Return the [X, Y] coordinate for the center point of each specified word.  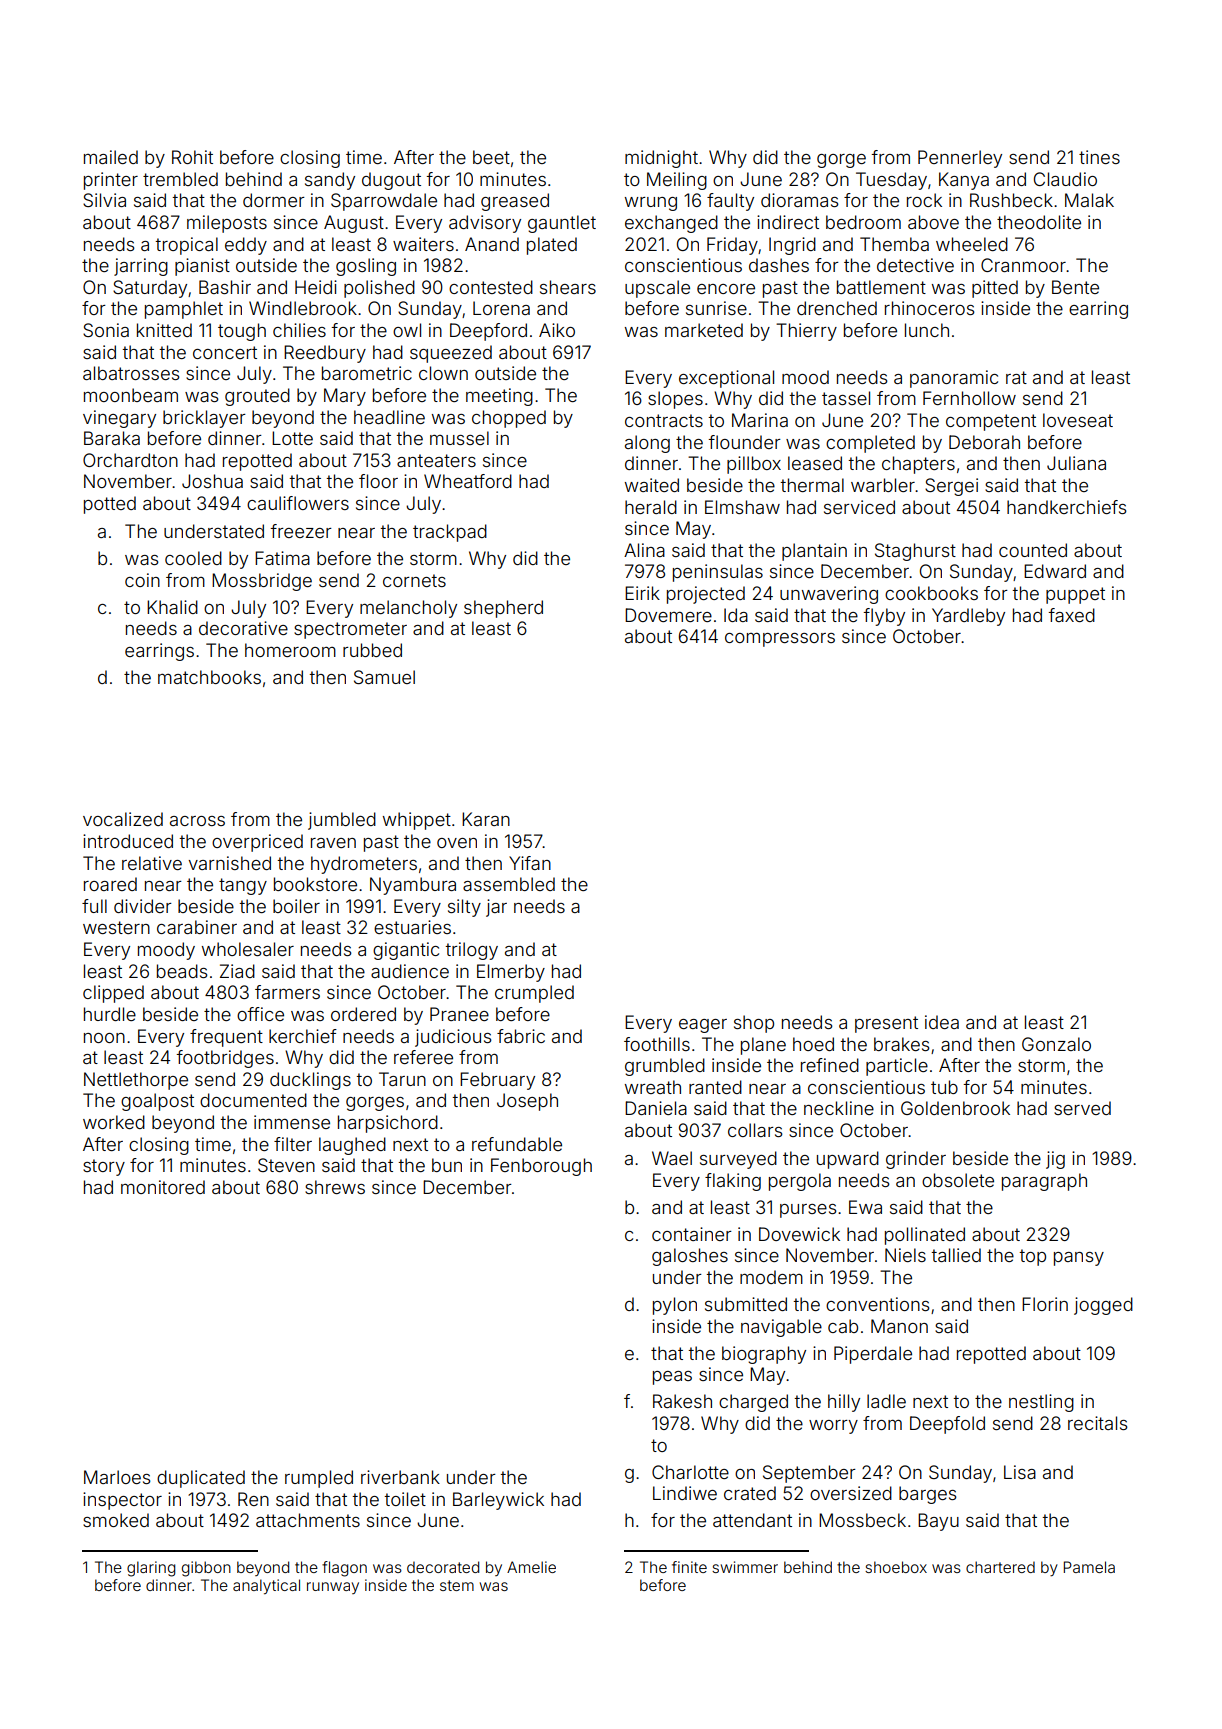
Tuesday [891, 181]
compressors [780, 640]
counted [1033, 550]
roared [110, 884]
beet [491, 157]
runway [333, 1588]
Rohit [192, 157]
